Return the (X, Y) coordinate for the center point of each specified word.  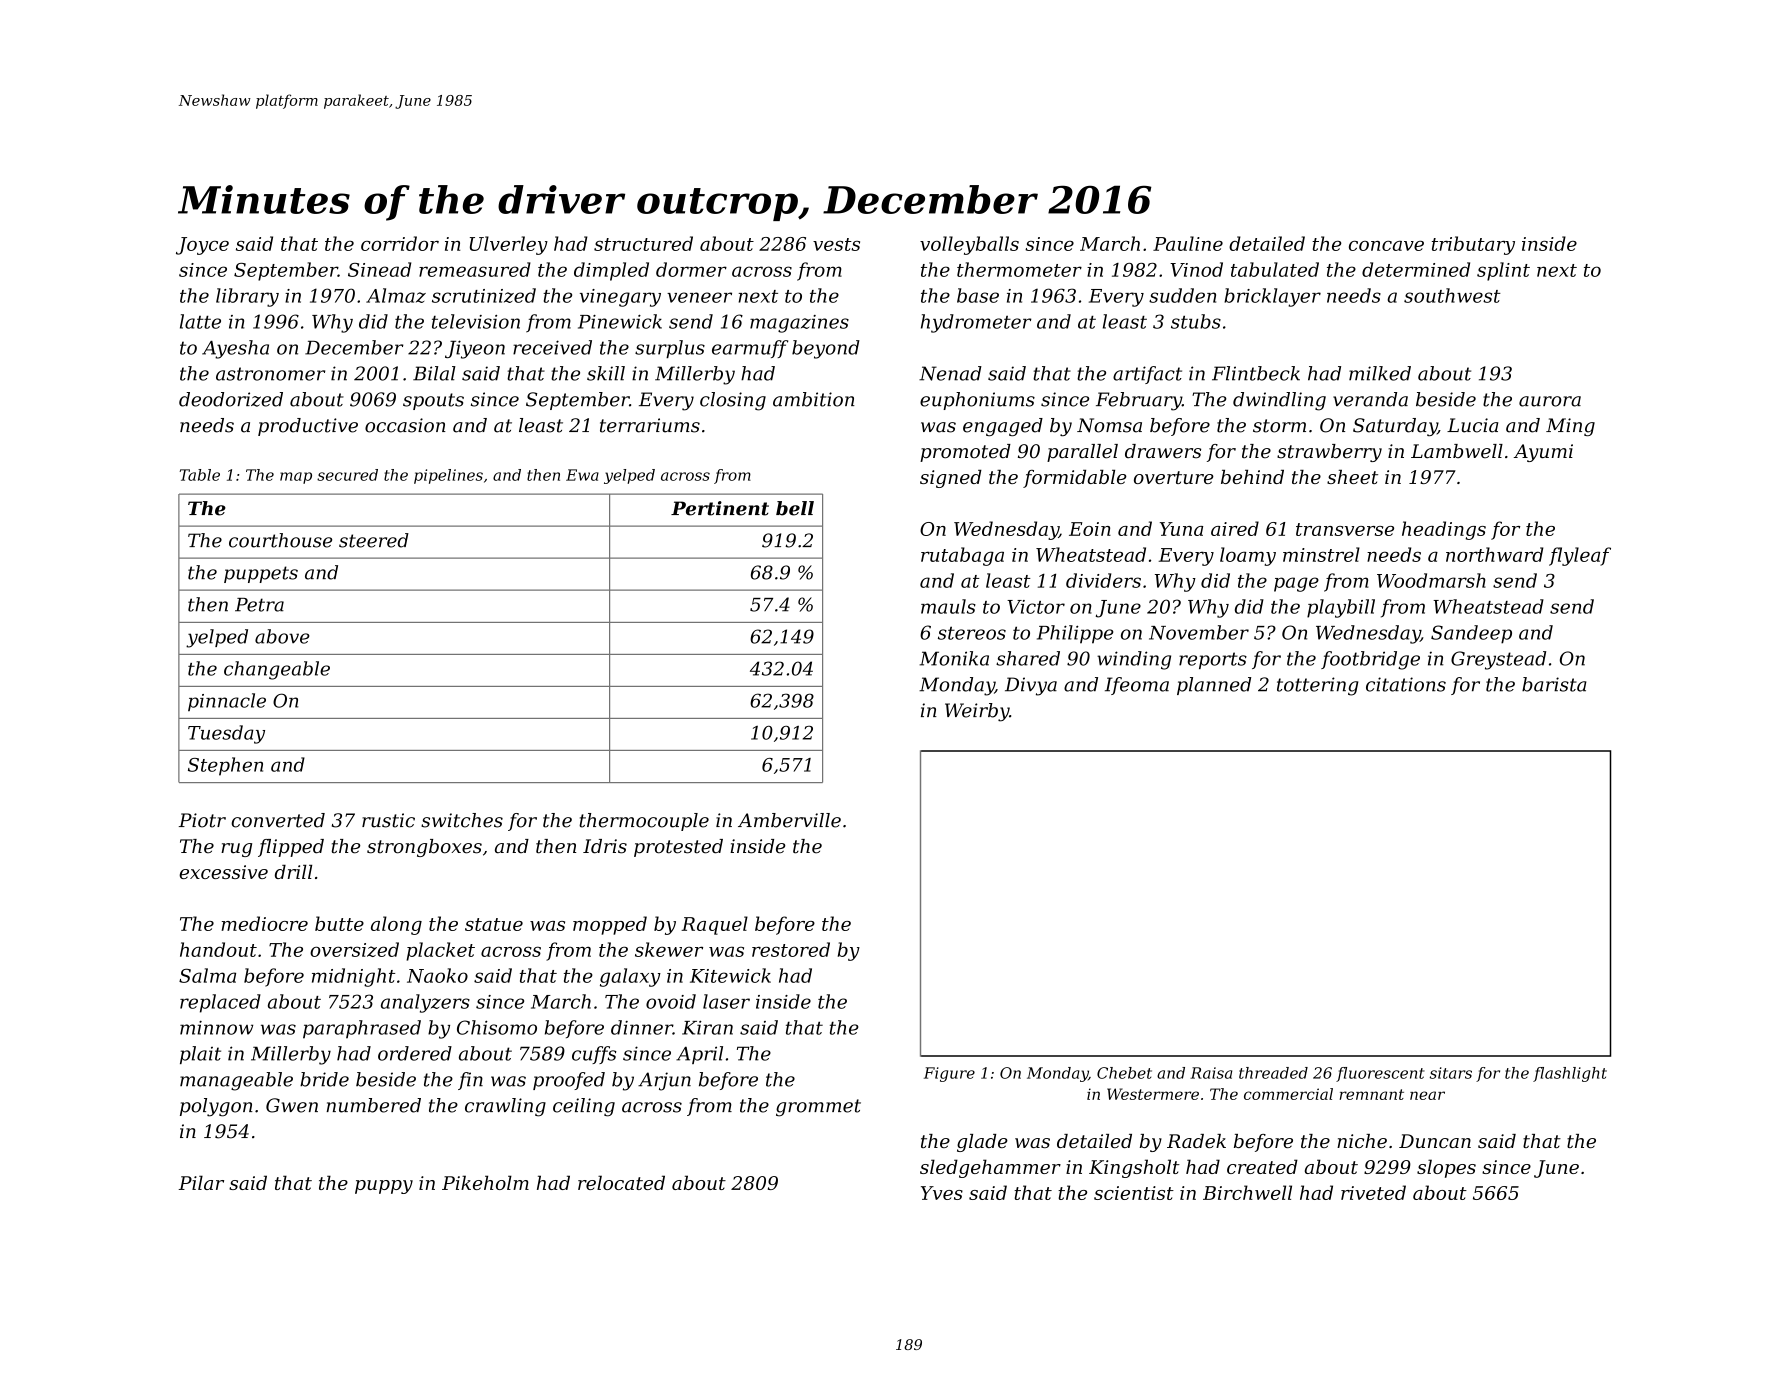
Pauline (1188, 243)
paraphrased (362, 1029)
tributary (1473, 245)
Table (200, 475)
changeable (277, 670)
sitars (1451, 1073)
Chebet (1124, 1073)
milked (1380, 373)
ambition (814, 399)
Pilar (201, 1182)
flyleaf (1580, 556)
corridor (400, 243)
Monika (954, 658)
